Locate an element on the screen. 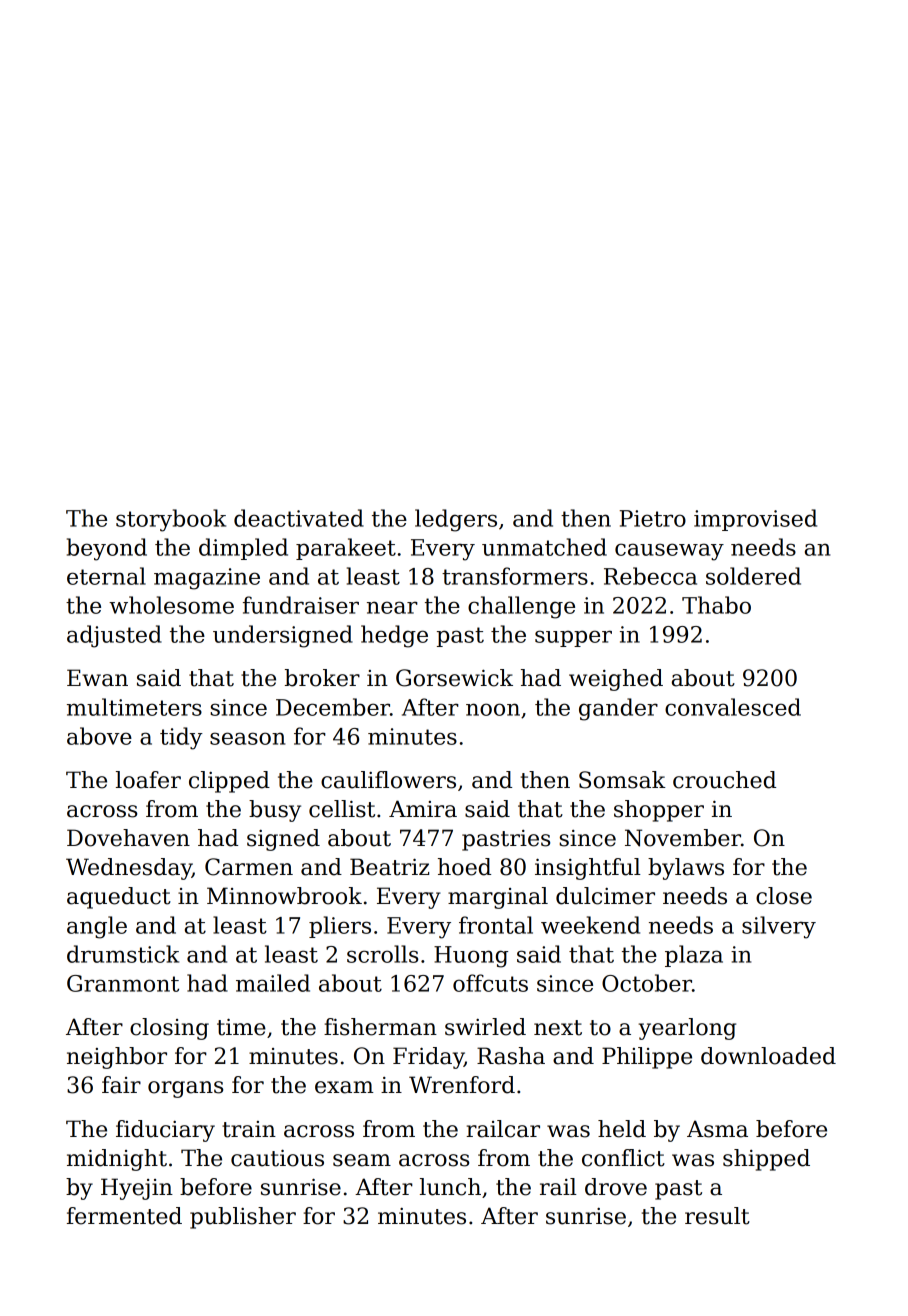 This screenshot has height=1316, width=908. Rasha is located at coordinates (511, 1056).
